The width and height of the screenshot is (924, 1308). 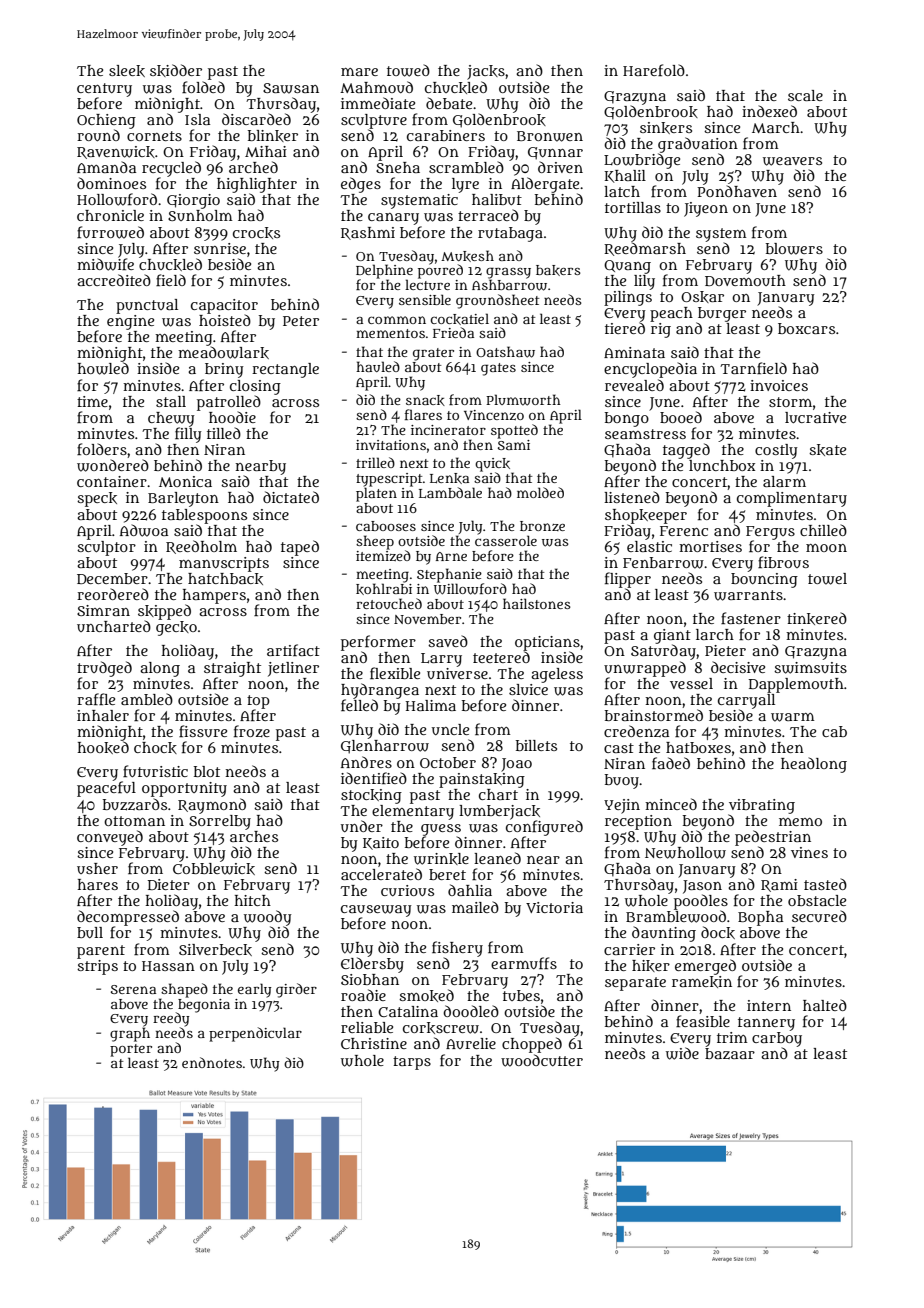 I want to click on reliable, so click(x=367, y=1027).
